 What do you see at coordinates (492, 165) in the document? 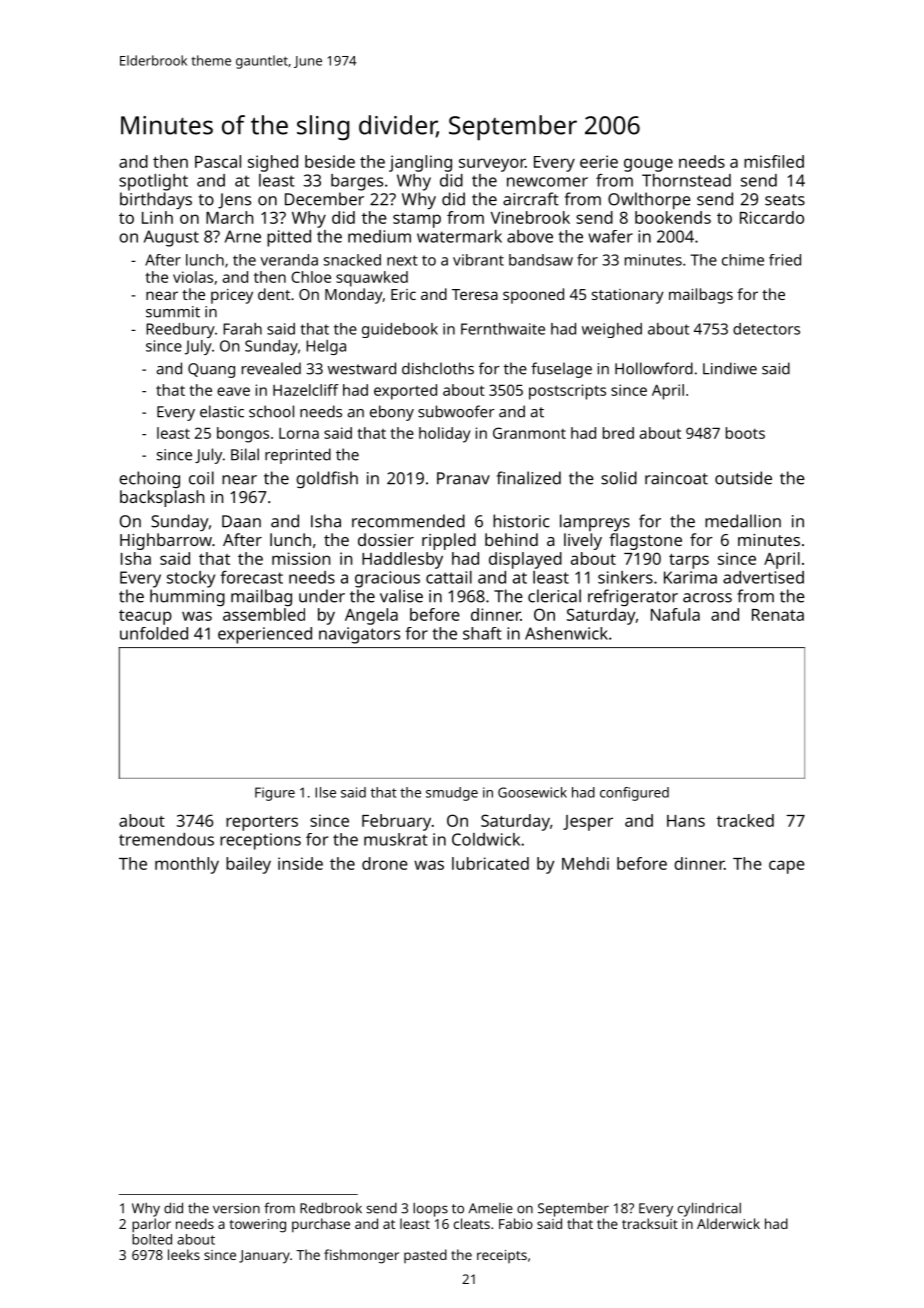
I see `surveyor` at bounding box center [492, 165].
